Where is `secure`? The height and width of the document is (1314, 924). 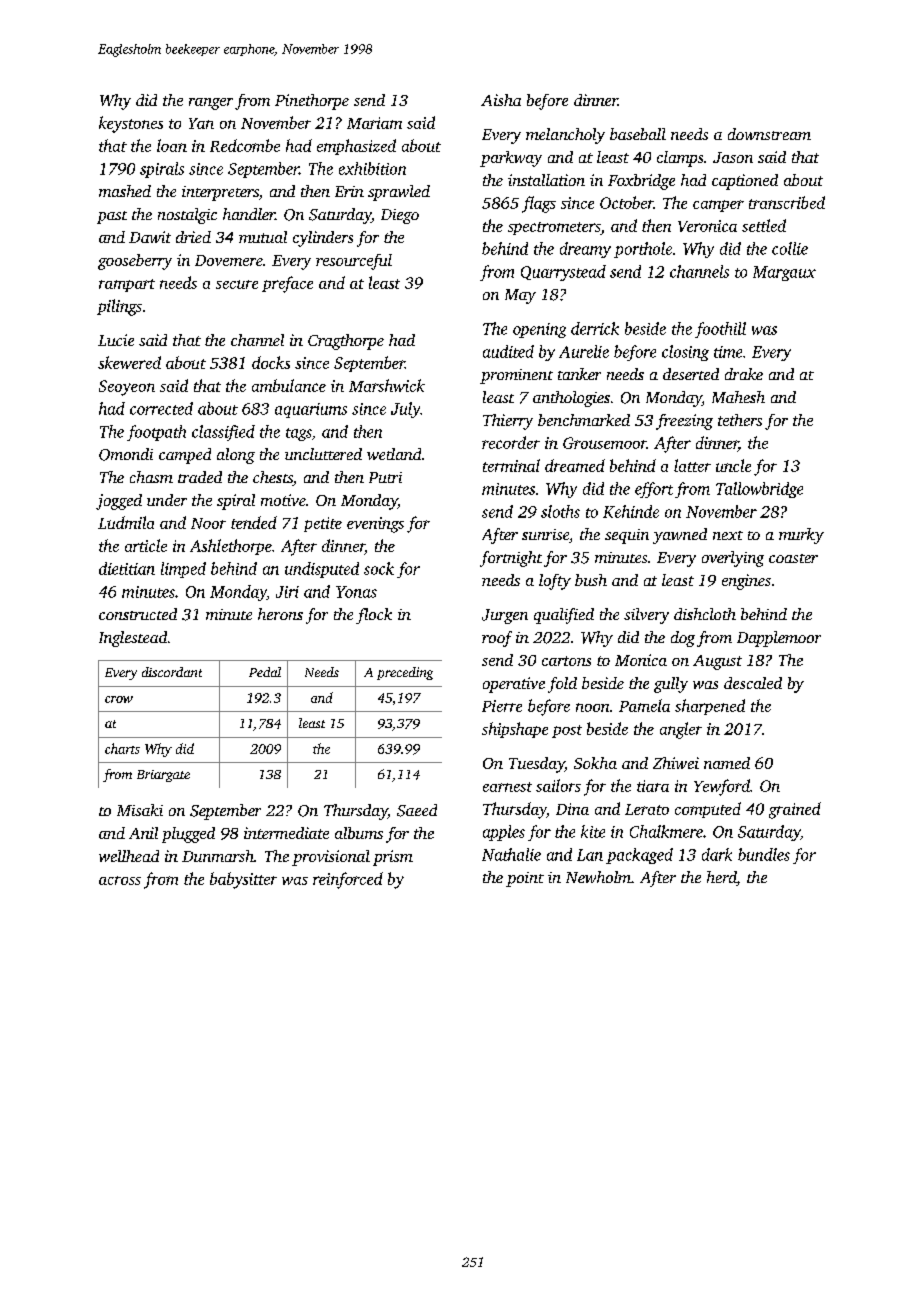 secure is located at coordinates (237, 284).
